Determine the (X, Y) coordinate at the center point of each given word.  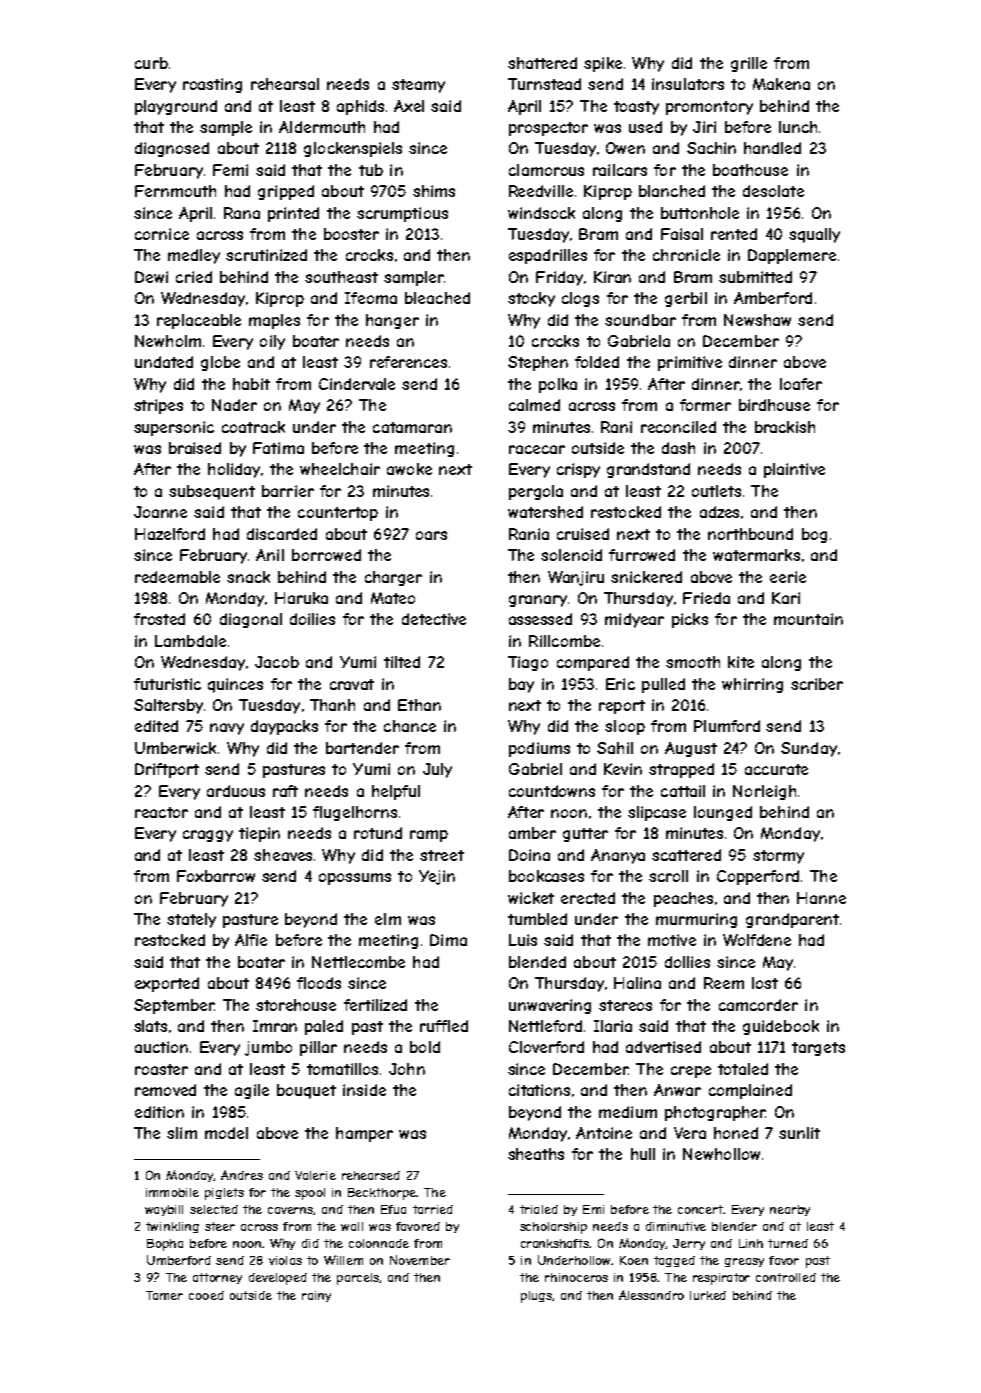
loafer (801, 384)
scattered (686, 855)
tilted (402, 662)
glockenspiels (353, 149)
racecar (537, 449)
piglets (224, 1194)
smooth (693, 662)
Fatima (278, 448)
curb (151, 63)
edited (156, 726)
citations (539, 1090)
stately (191, 920)
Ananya (618, 856)
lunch (798, 127)
